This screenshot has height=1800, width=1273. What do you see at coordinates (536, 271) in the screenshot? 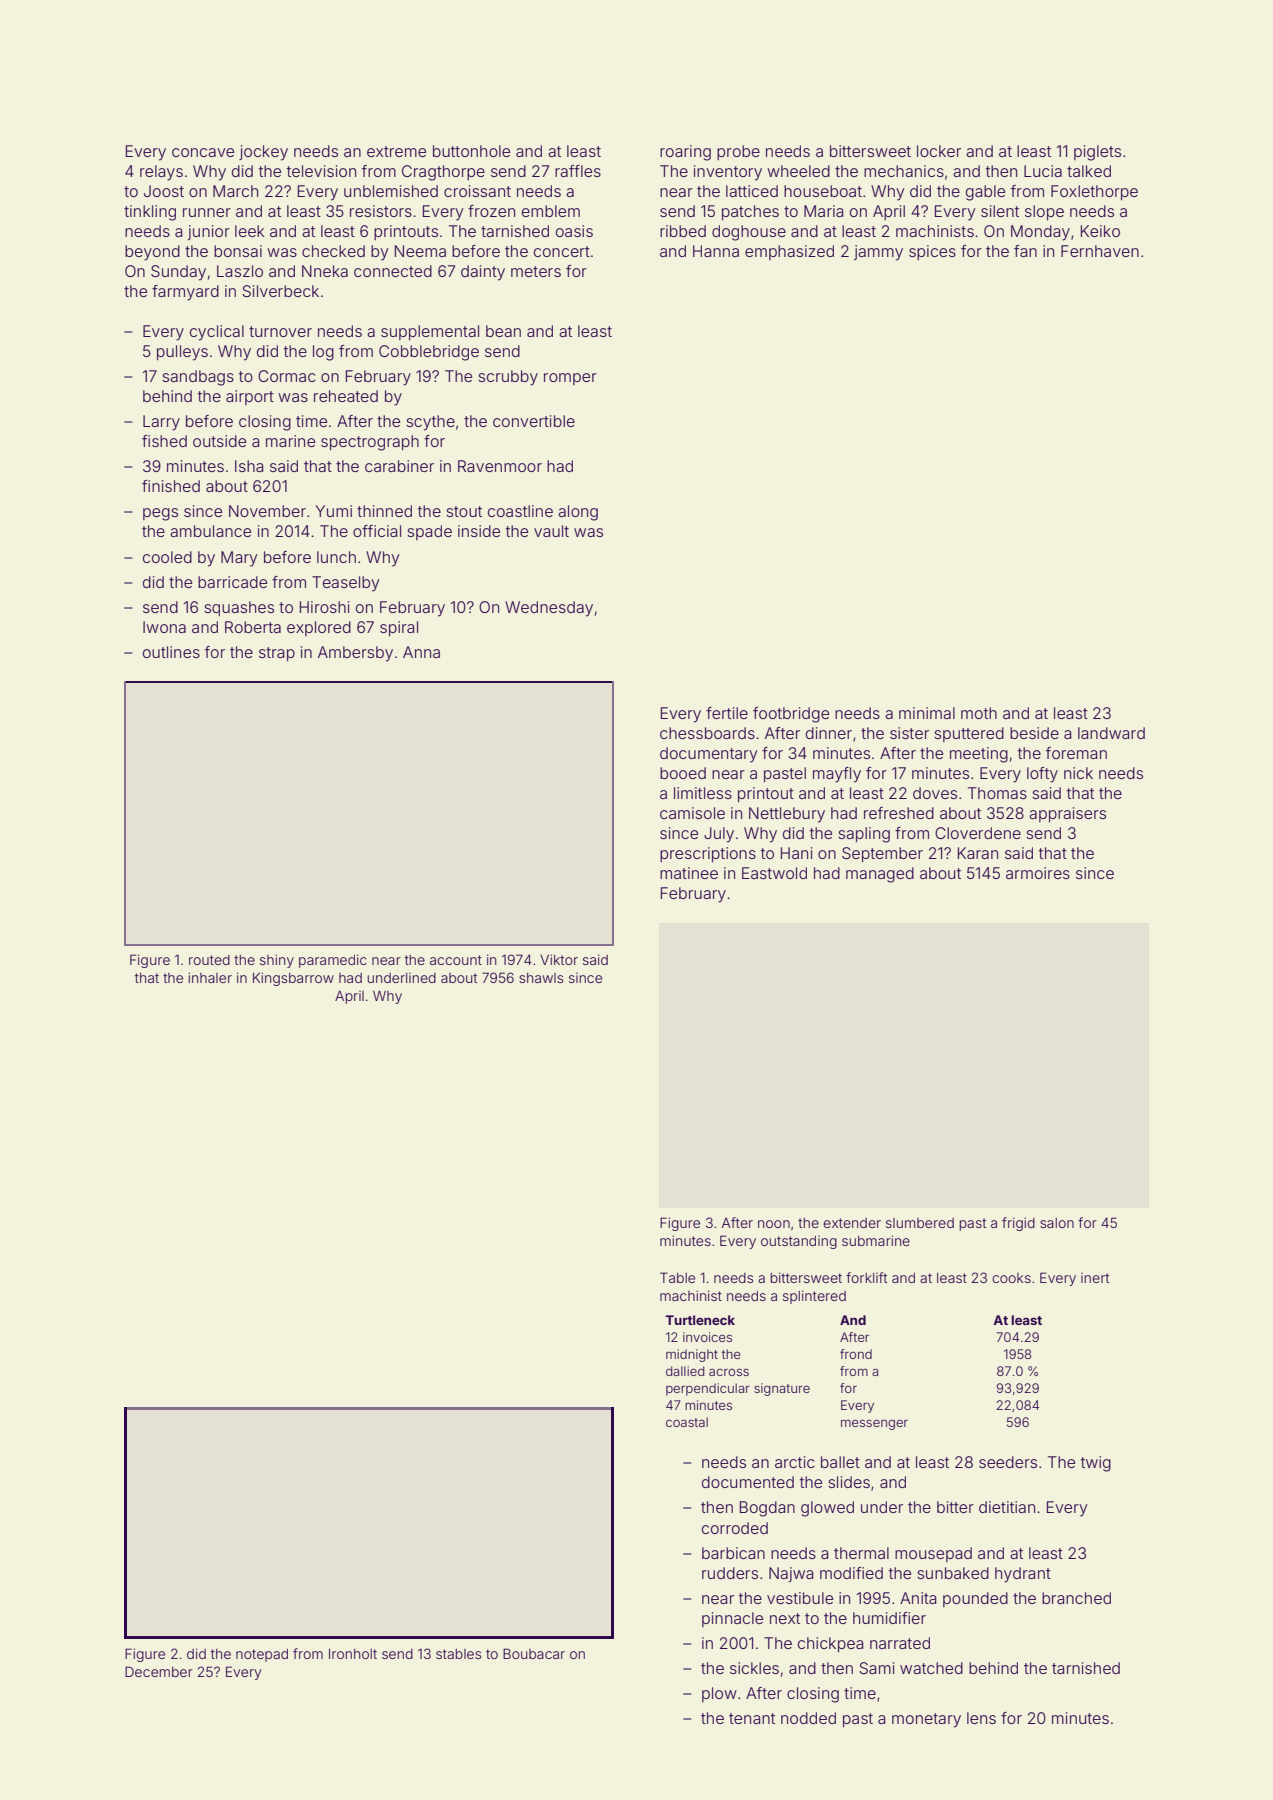
I see `meters` at bounding box center [536, 271].
